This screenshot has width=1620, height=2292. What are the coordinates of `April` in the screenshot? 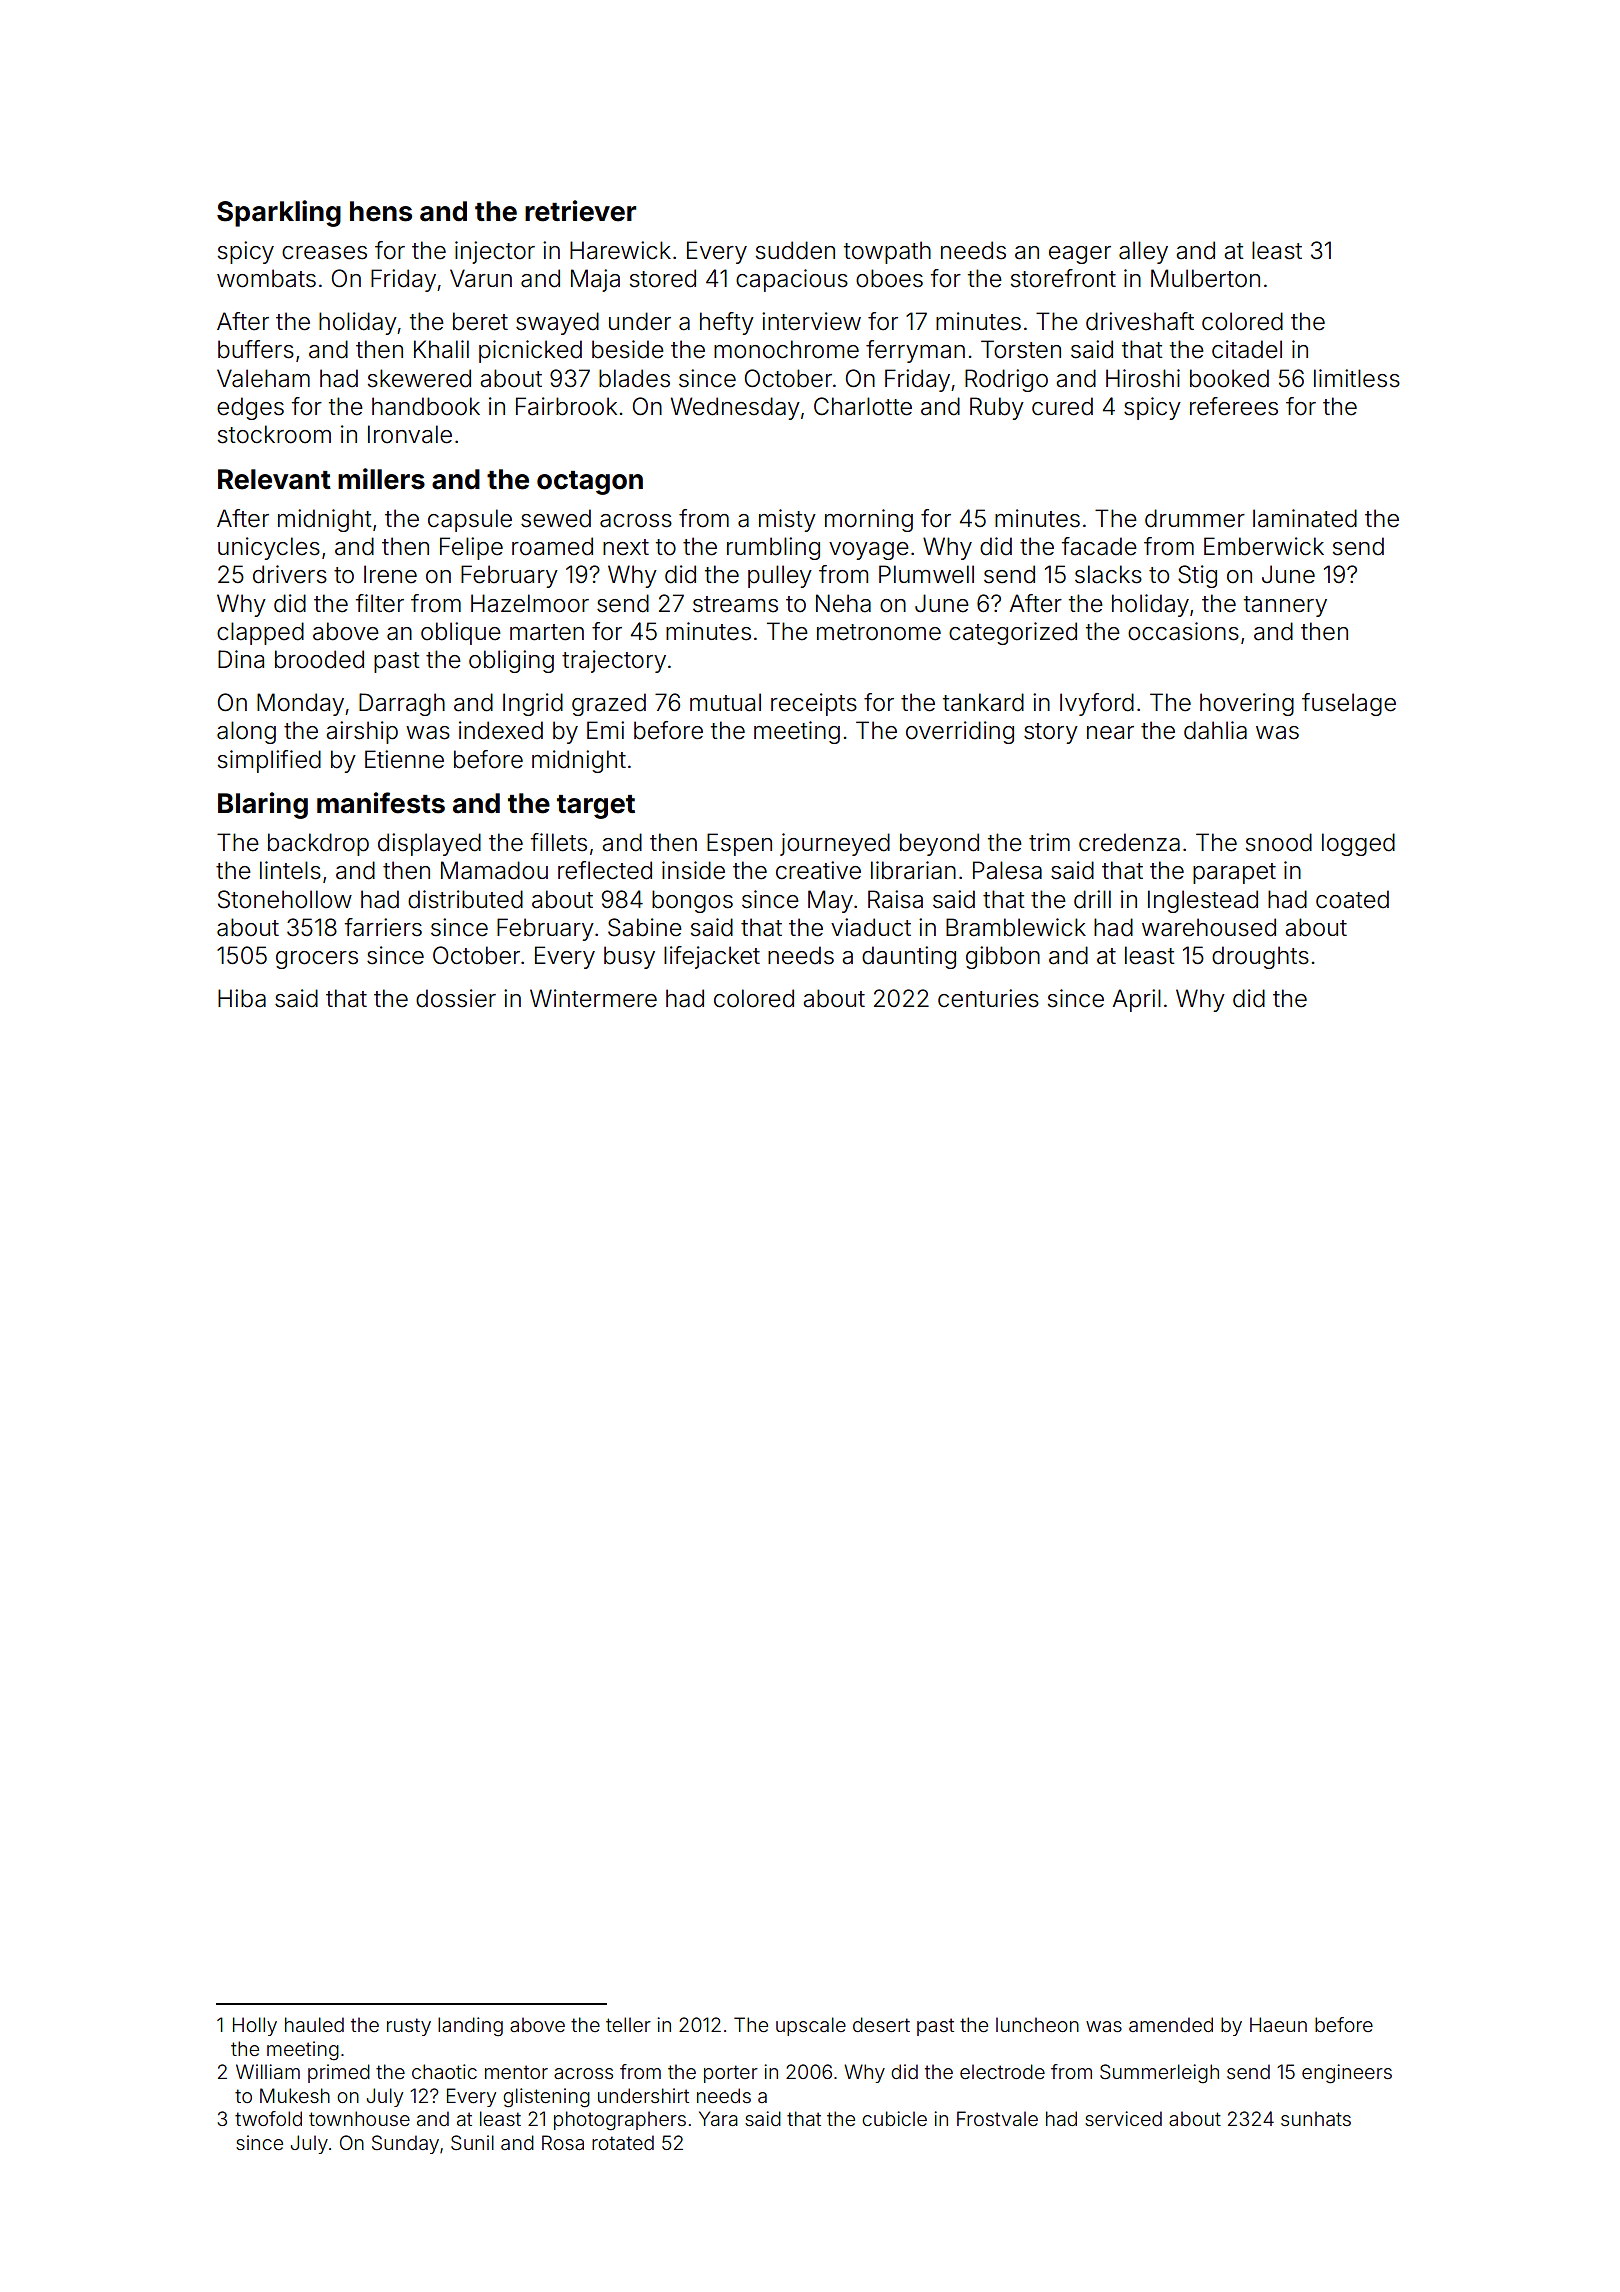 It's located at (1137, 1000).
